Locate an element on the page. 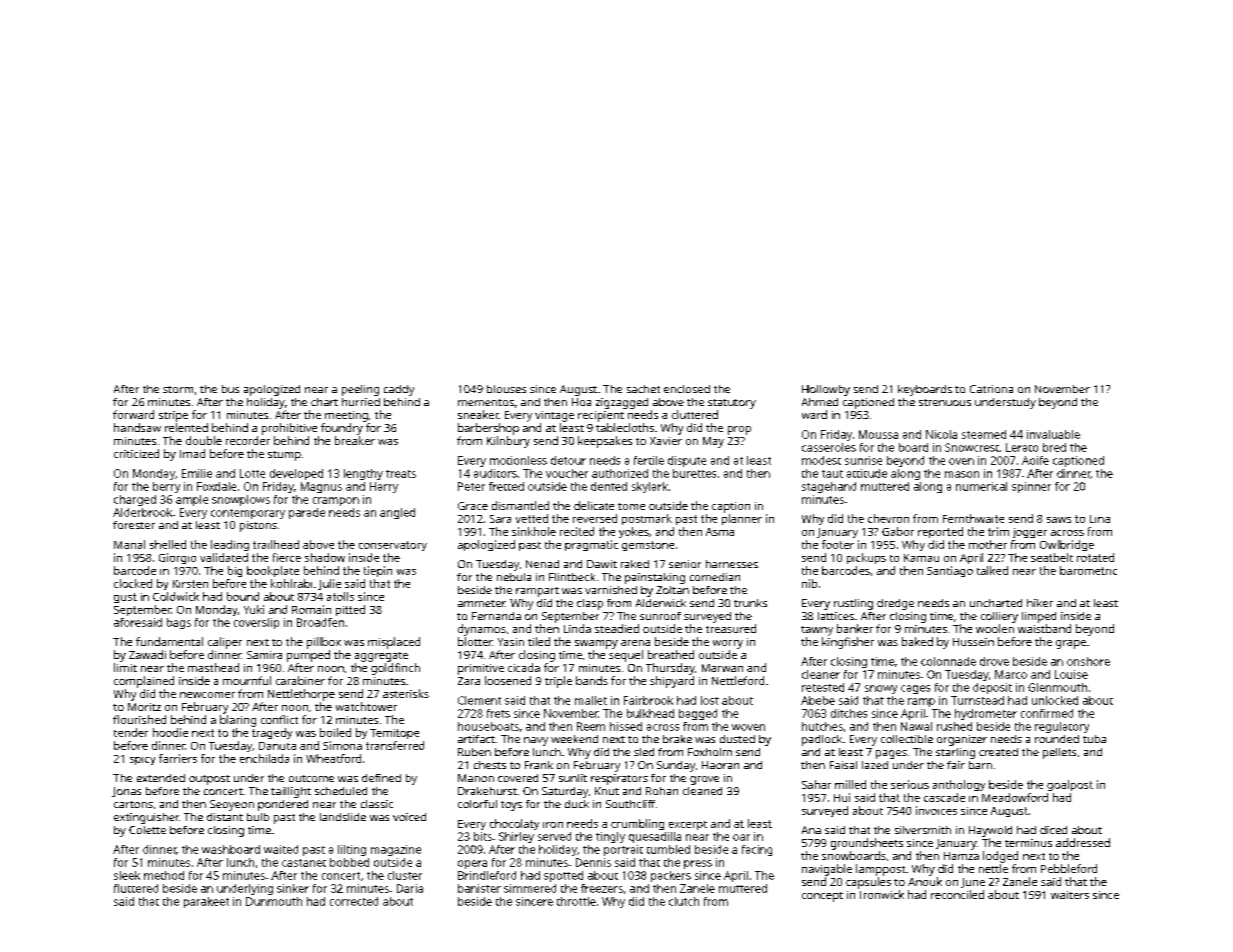 Image resolution: width=1233 pixels, height=952 pixels. Marwan is located at coordinates (722, 668).
